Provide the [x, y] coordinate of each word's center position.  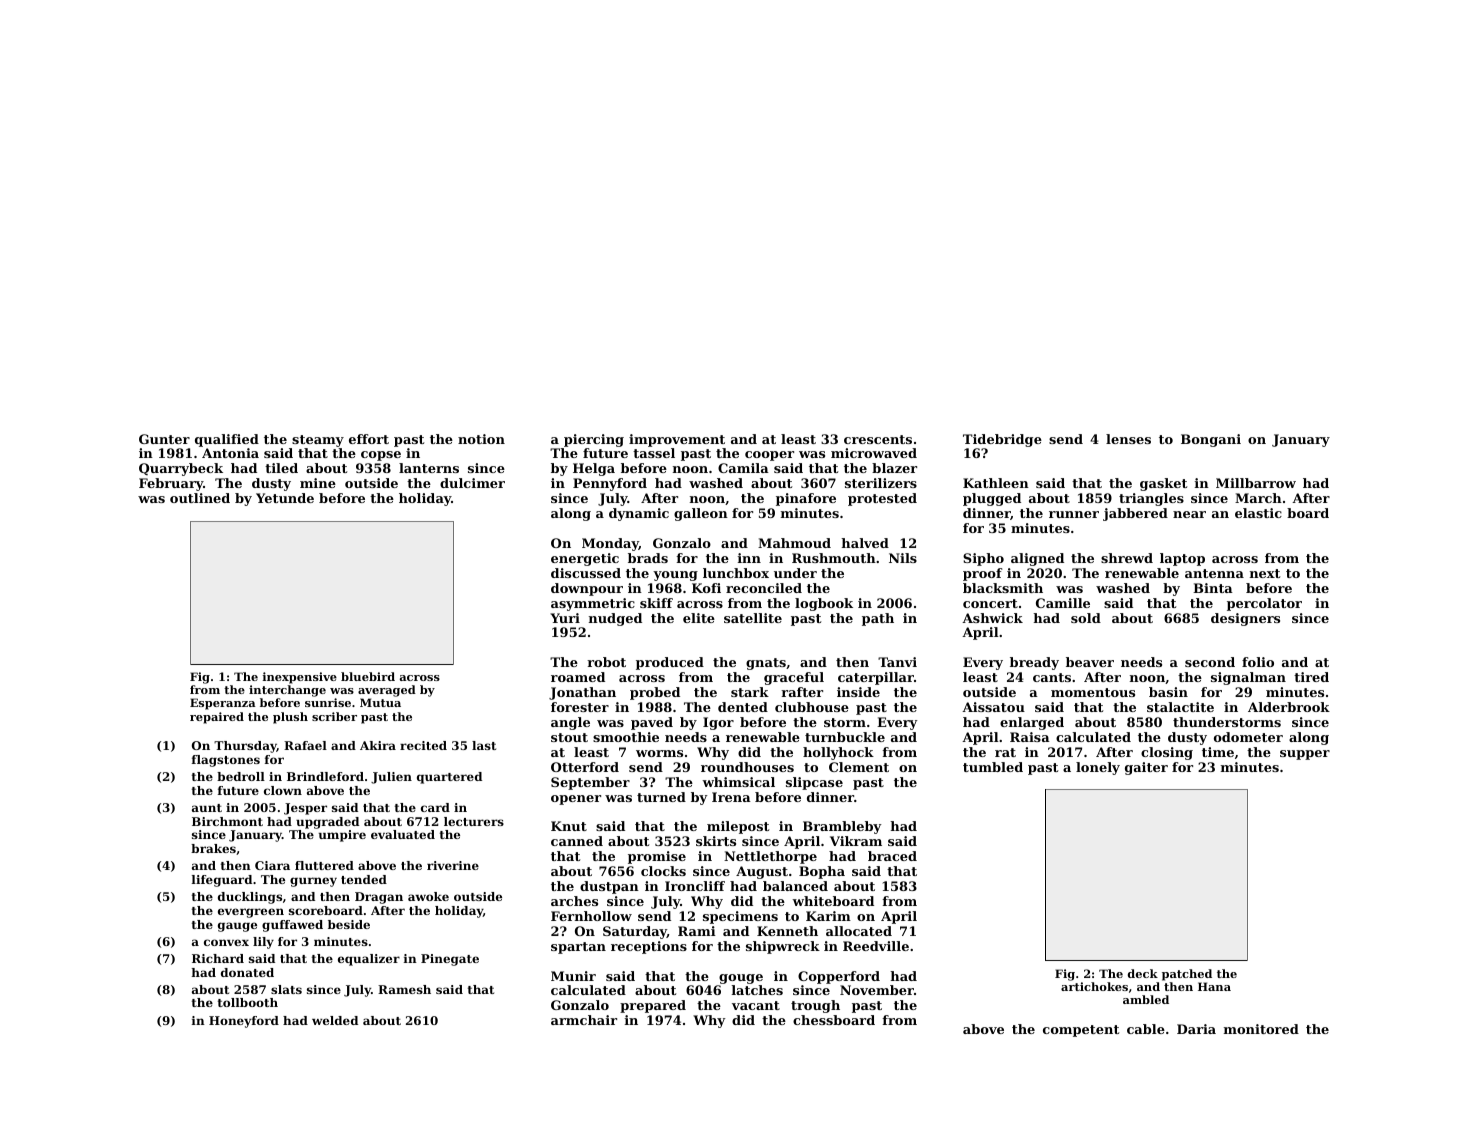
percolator [1264, 604]
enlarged [1032, 723]
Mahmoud [794, 543]
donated [247, 972]
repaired [217, 718]
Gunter [164, 439]
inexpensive [300, 678]
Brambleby [842, 827]
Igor [718, 723]
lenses [1128, 439]
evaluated [403, 834]
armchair [584, 1020]
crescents [878, 439]
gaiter [1146, 768]
